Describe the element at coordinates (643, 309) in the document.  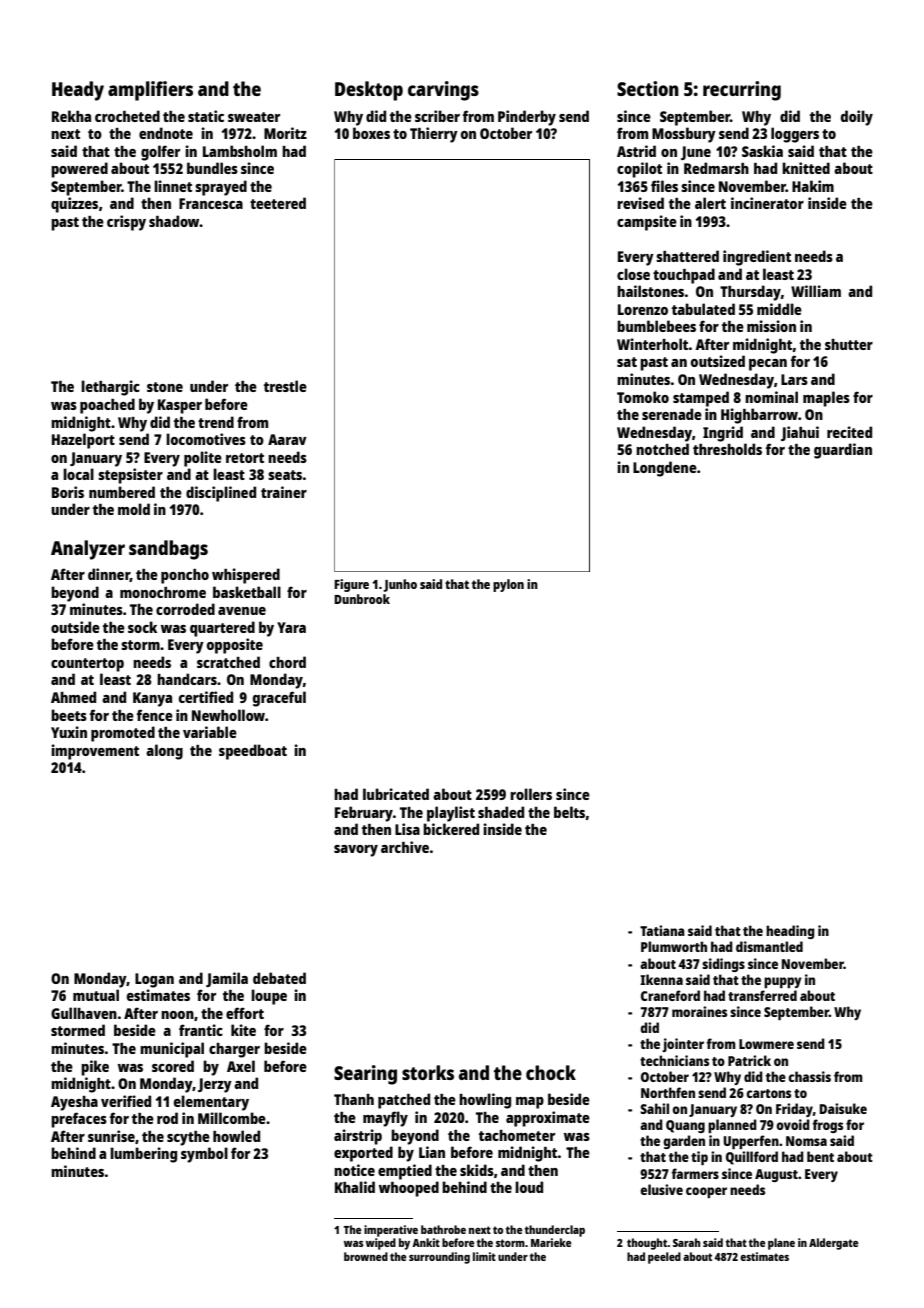
I see `Lorenzo` at that location.
